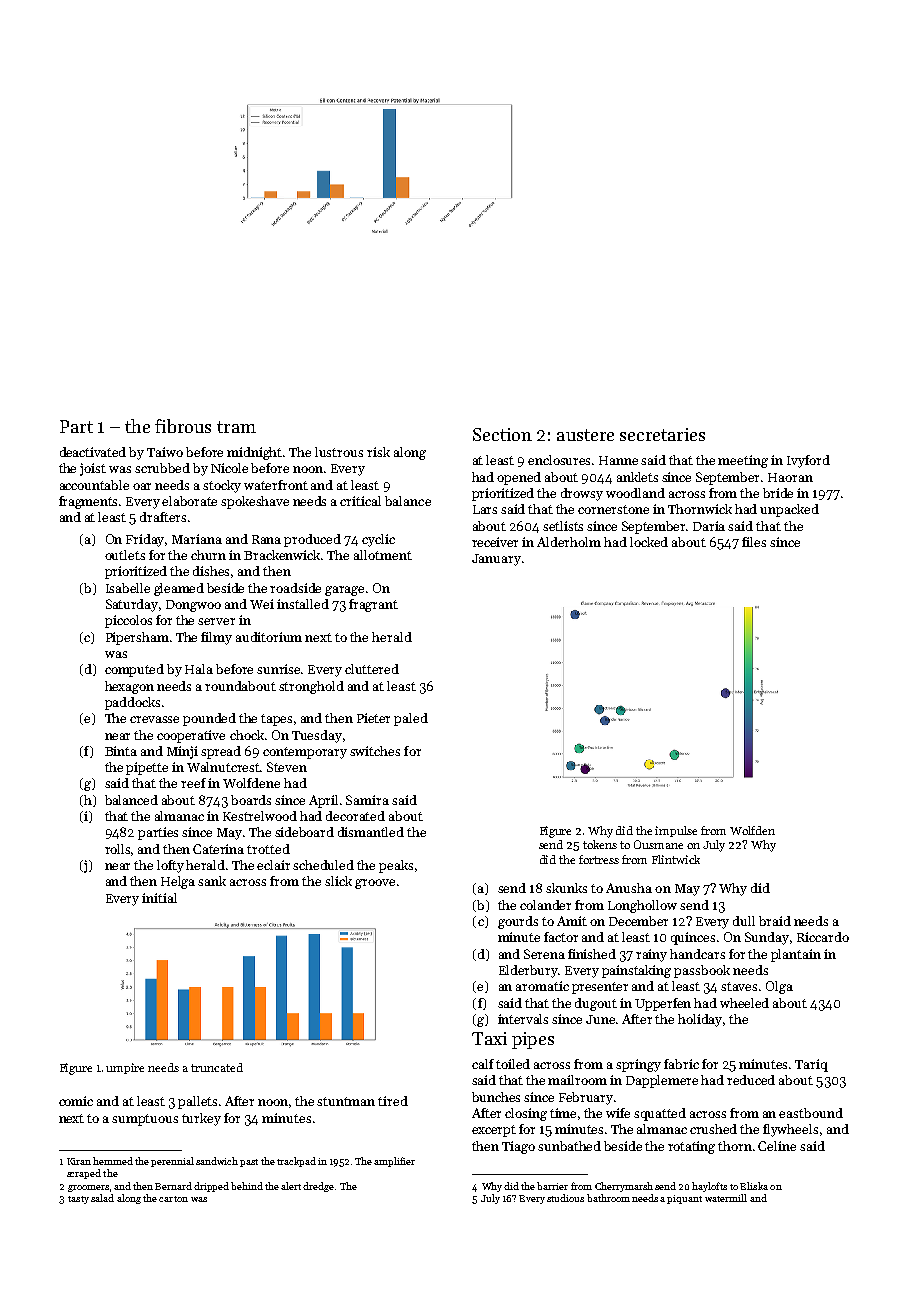 Image resolution: width=908 pixels, height=1316 pixels. Describe the element at coordinates (513, 1064) in the document. I see `toiled` at that location.
